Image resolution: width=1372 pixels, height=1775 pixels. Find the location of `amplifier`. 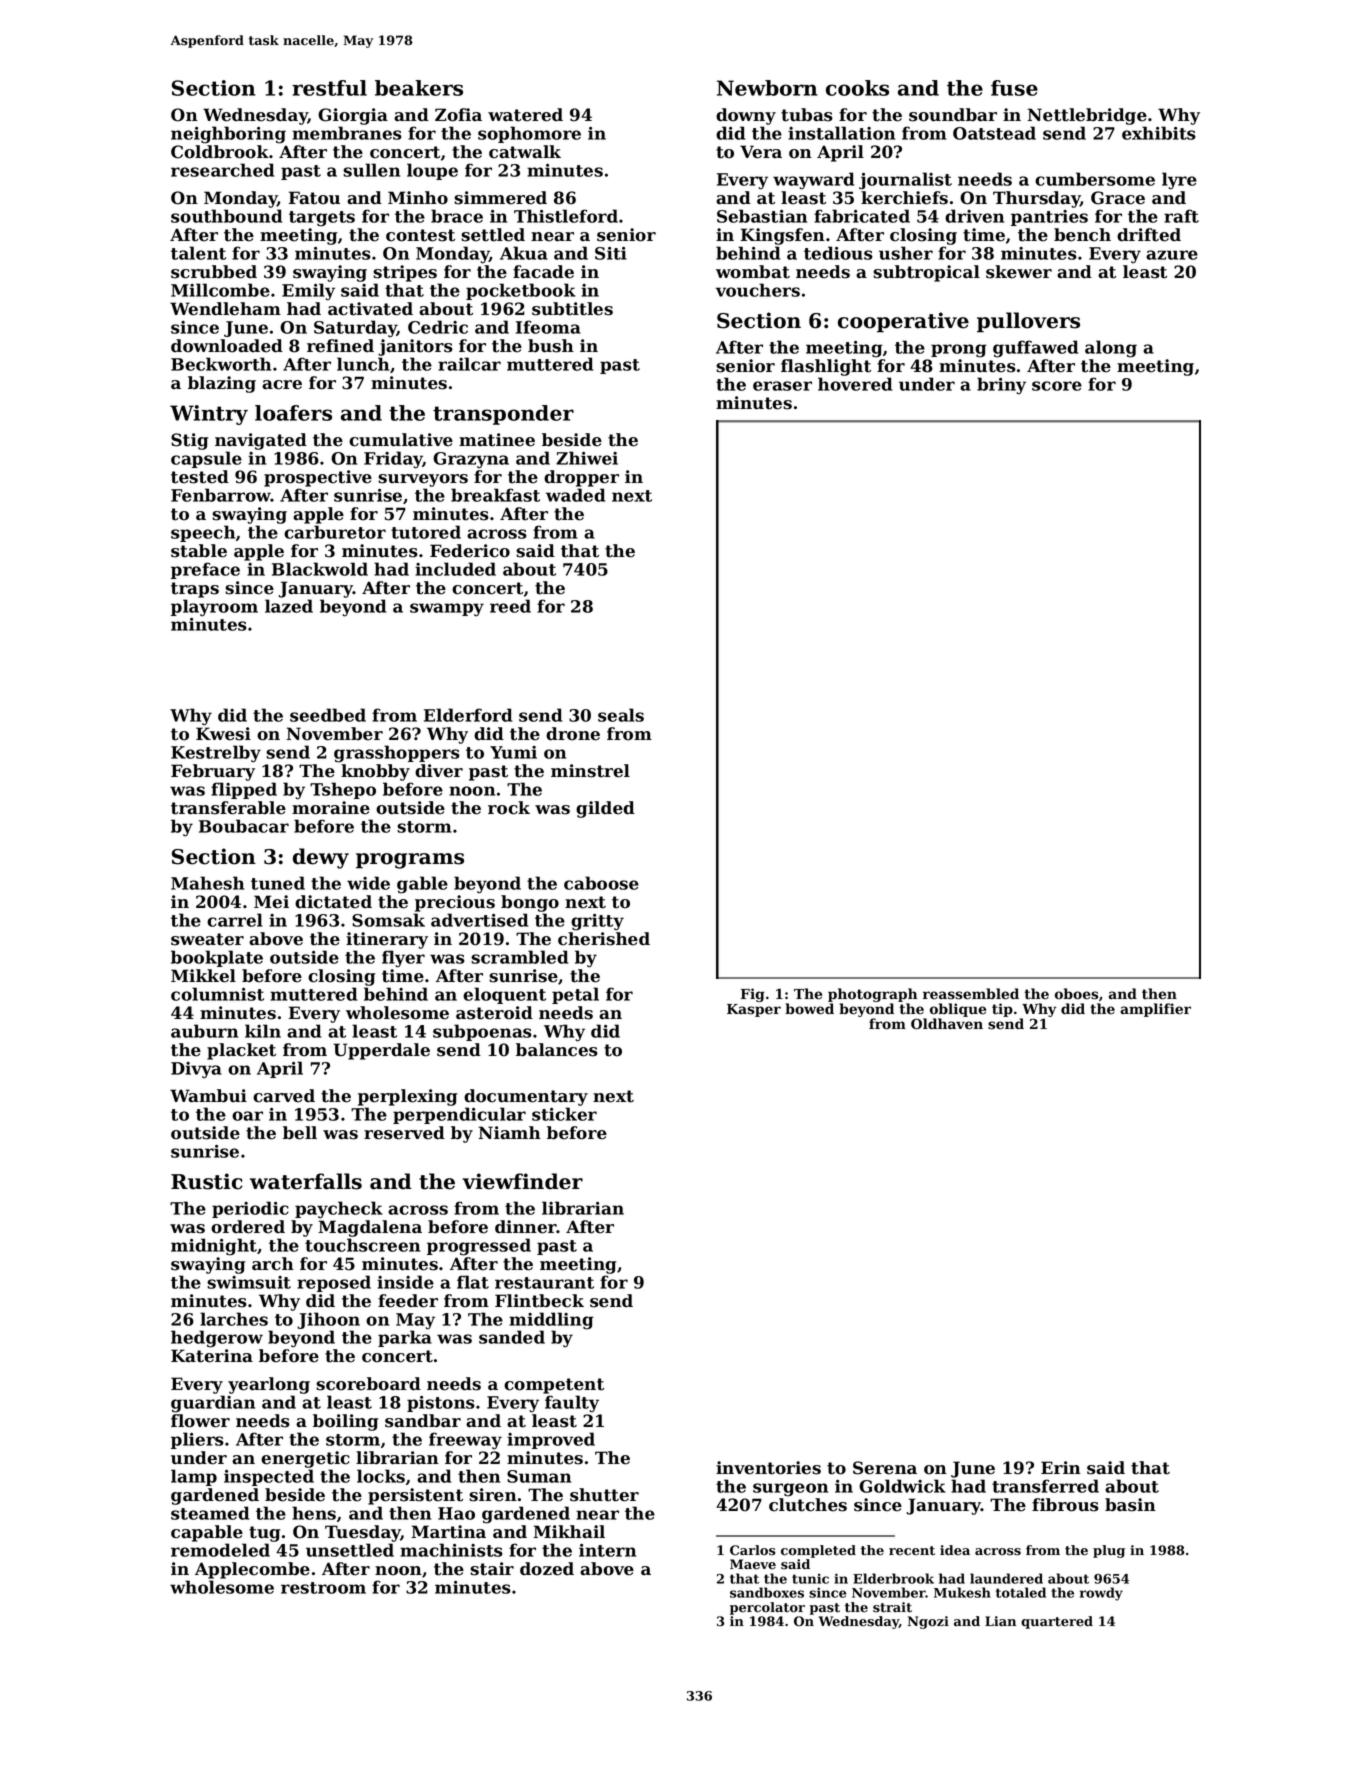

amplifier is located at coordinates (1155, 1010).
